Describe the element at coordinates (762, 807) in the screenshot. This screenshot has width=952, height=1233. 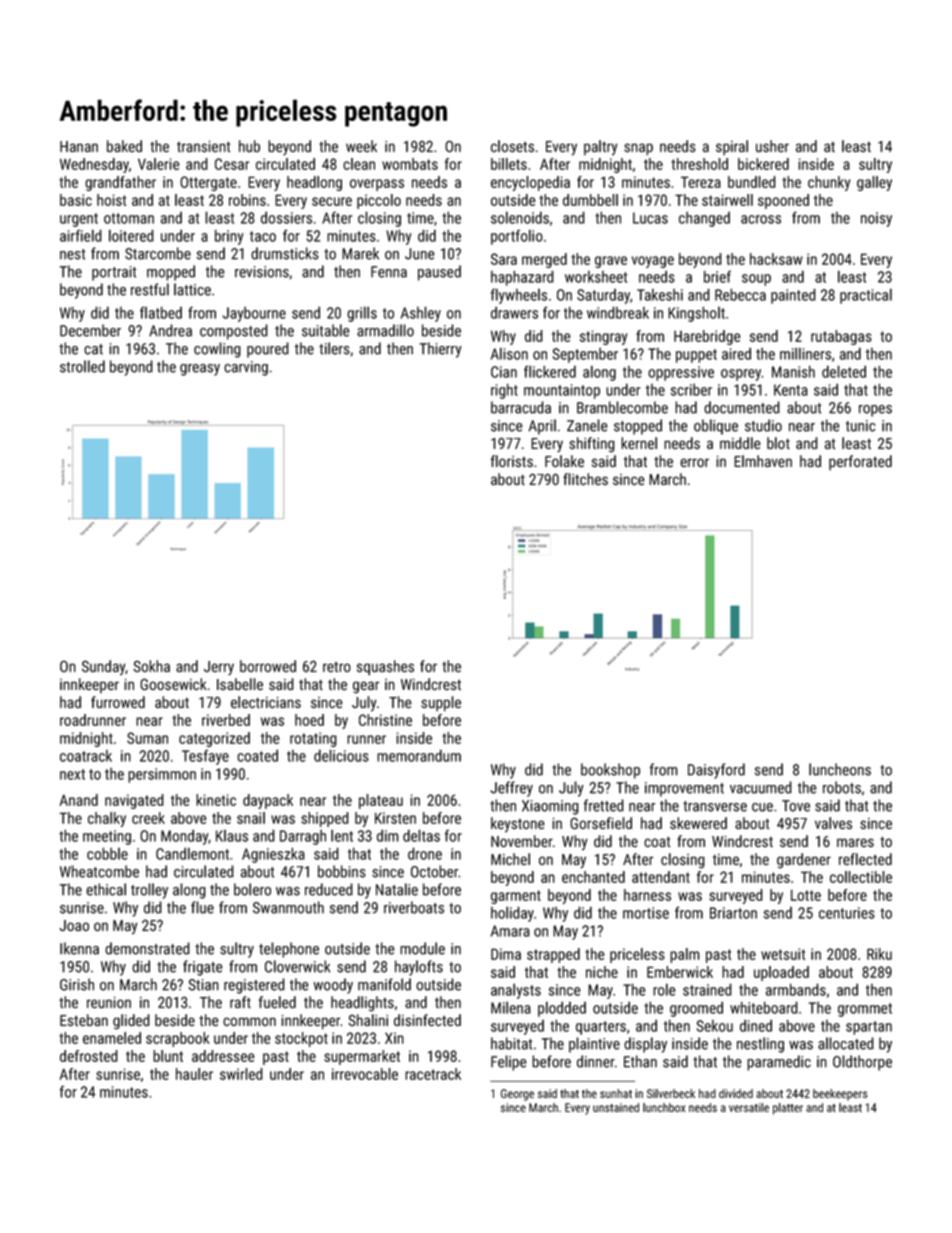
I see `cue` at that location.
